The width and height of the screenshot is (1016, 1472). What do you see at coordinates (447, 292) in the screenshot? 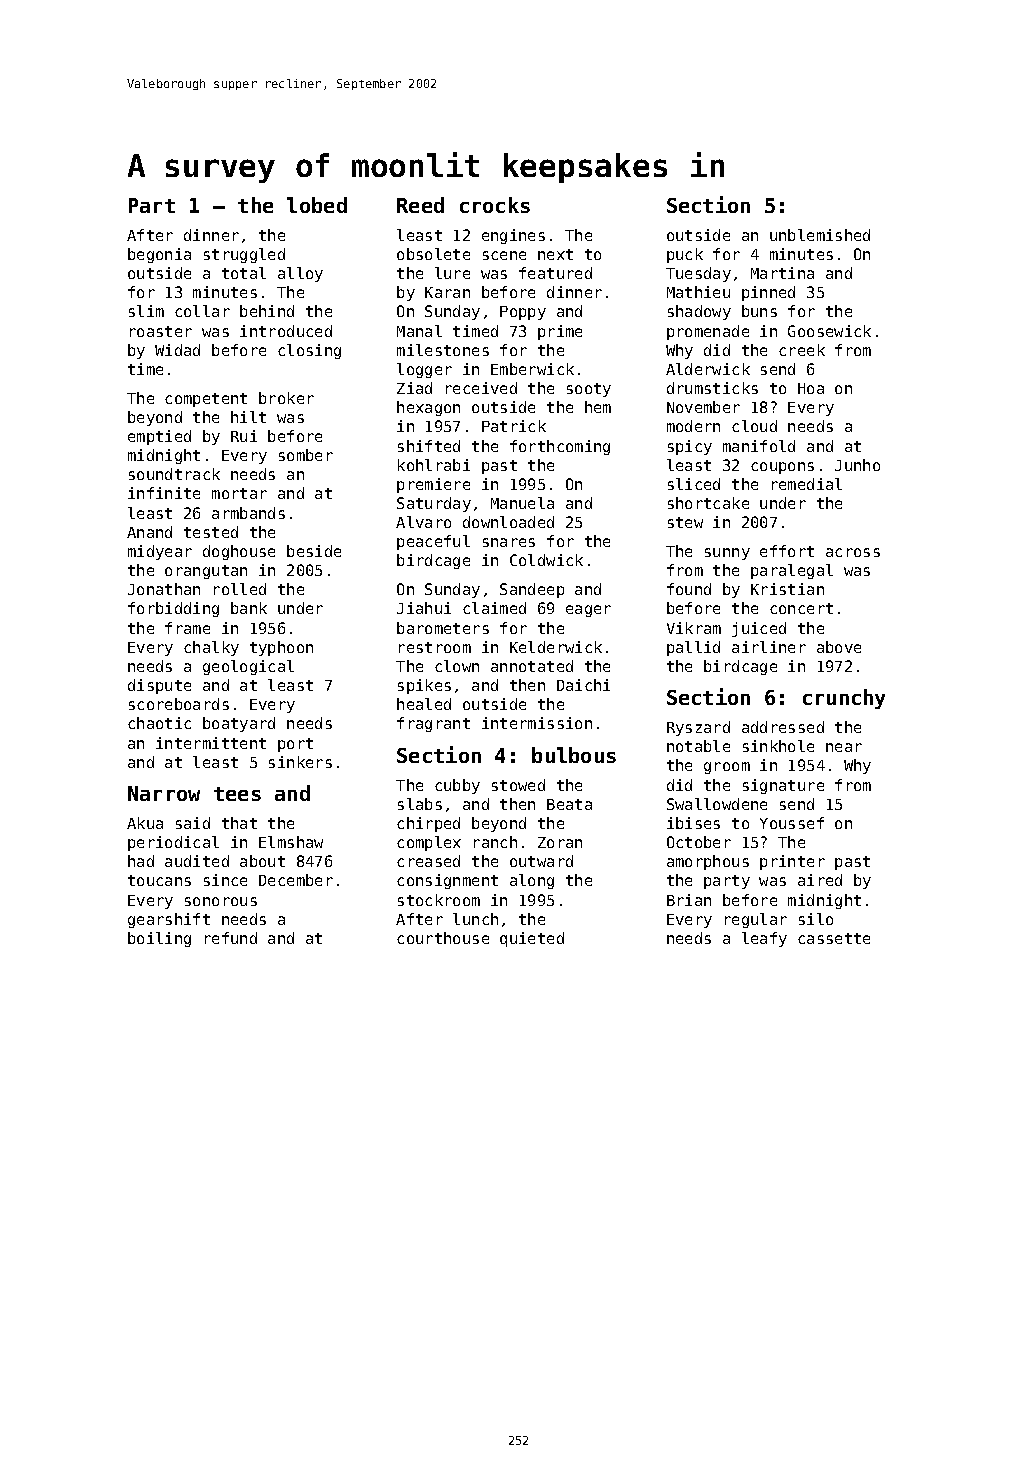
I see `Karan` at bounding box center [447, 292].
